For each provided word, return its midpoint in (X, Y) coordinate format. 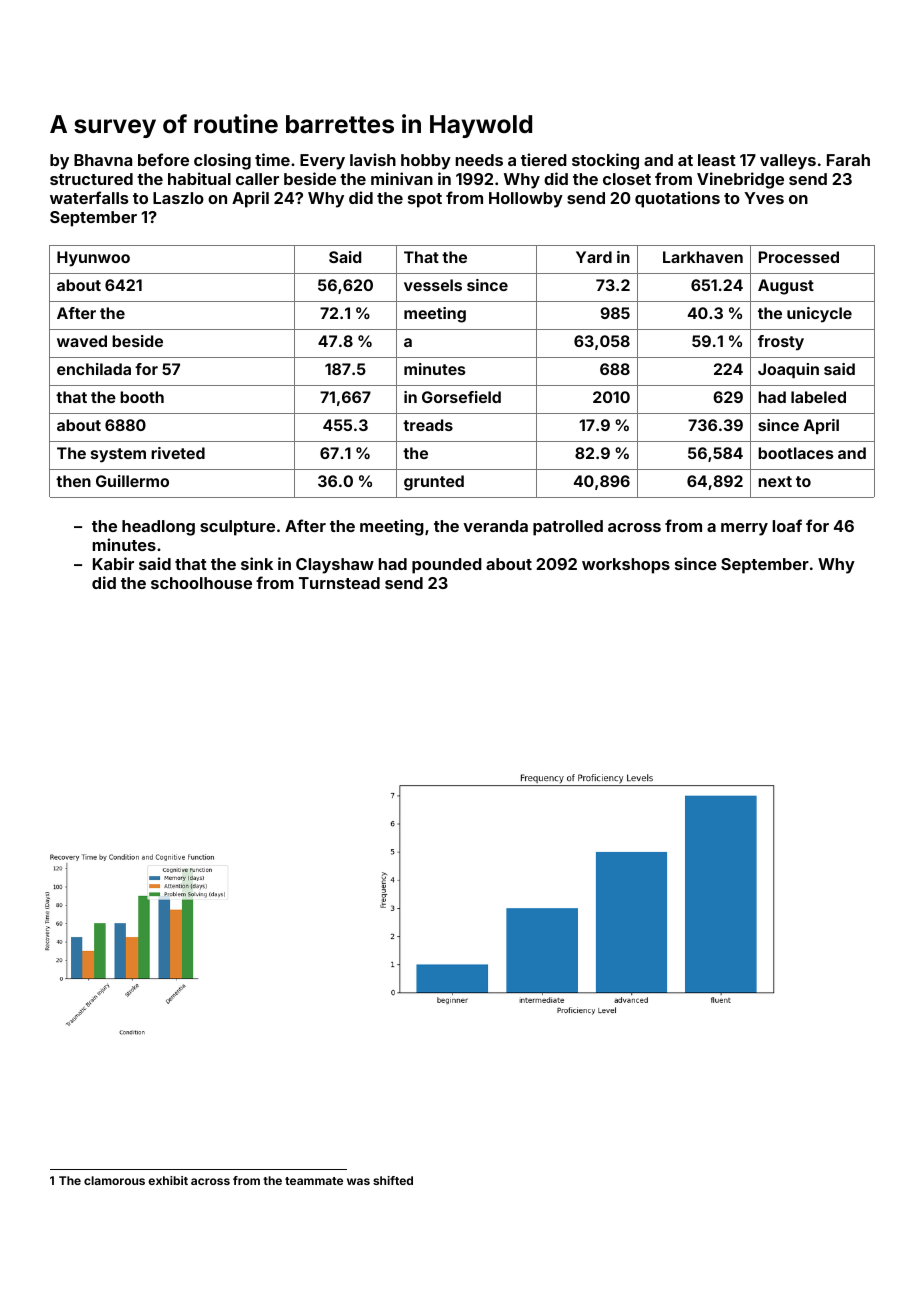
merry (744, 529)
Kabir (113, 563)
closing (222, 161)
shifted (393, 1180)
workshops (626, 566)
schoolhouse (201, 583)
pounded (447, 566)
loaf (787, 525)
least (717, 160)
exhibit (168, 1180)
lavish (373, 159)
